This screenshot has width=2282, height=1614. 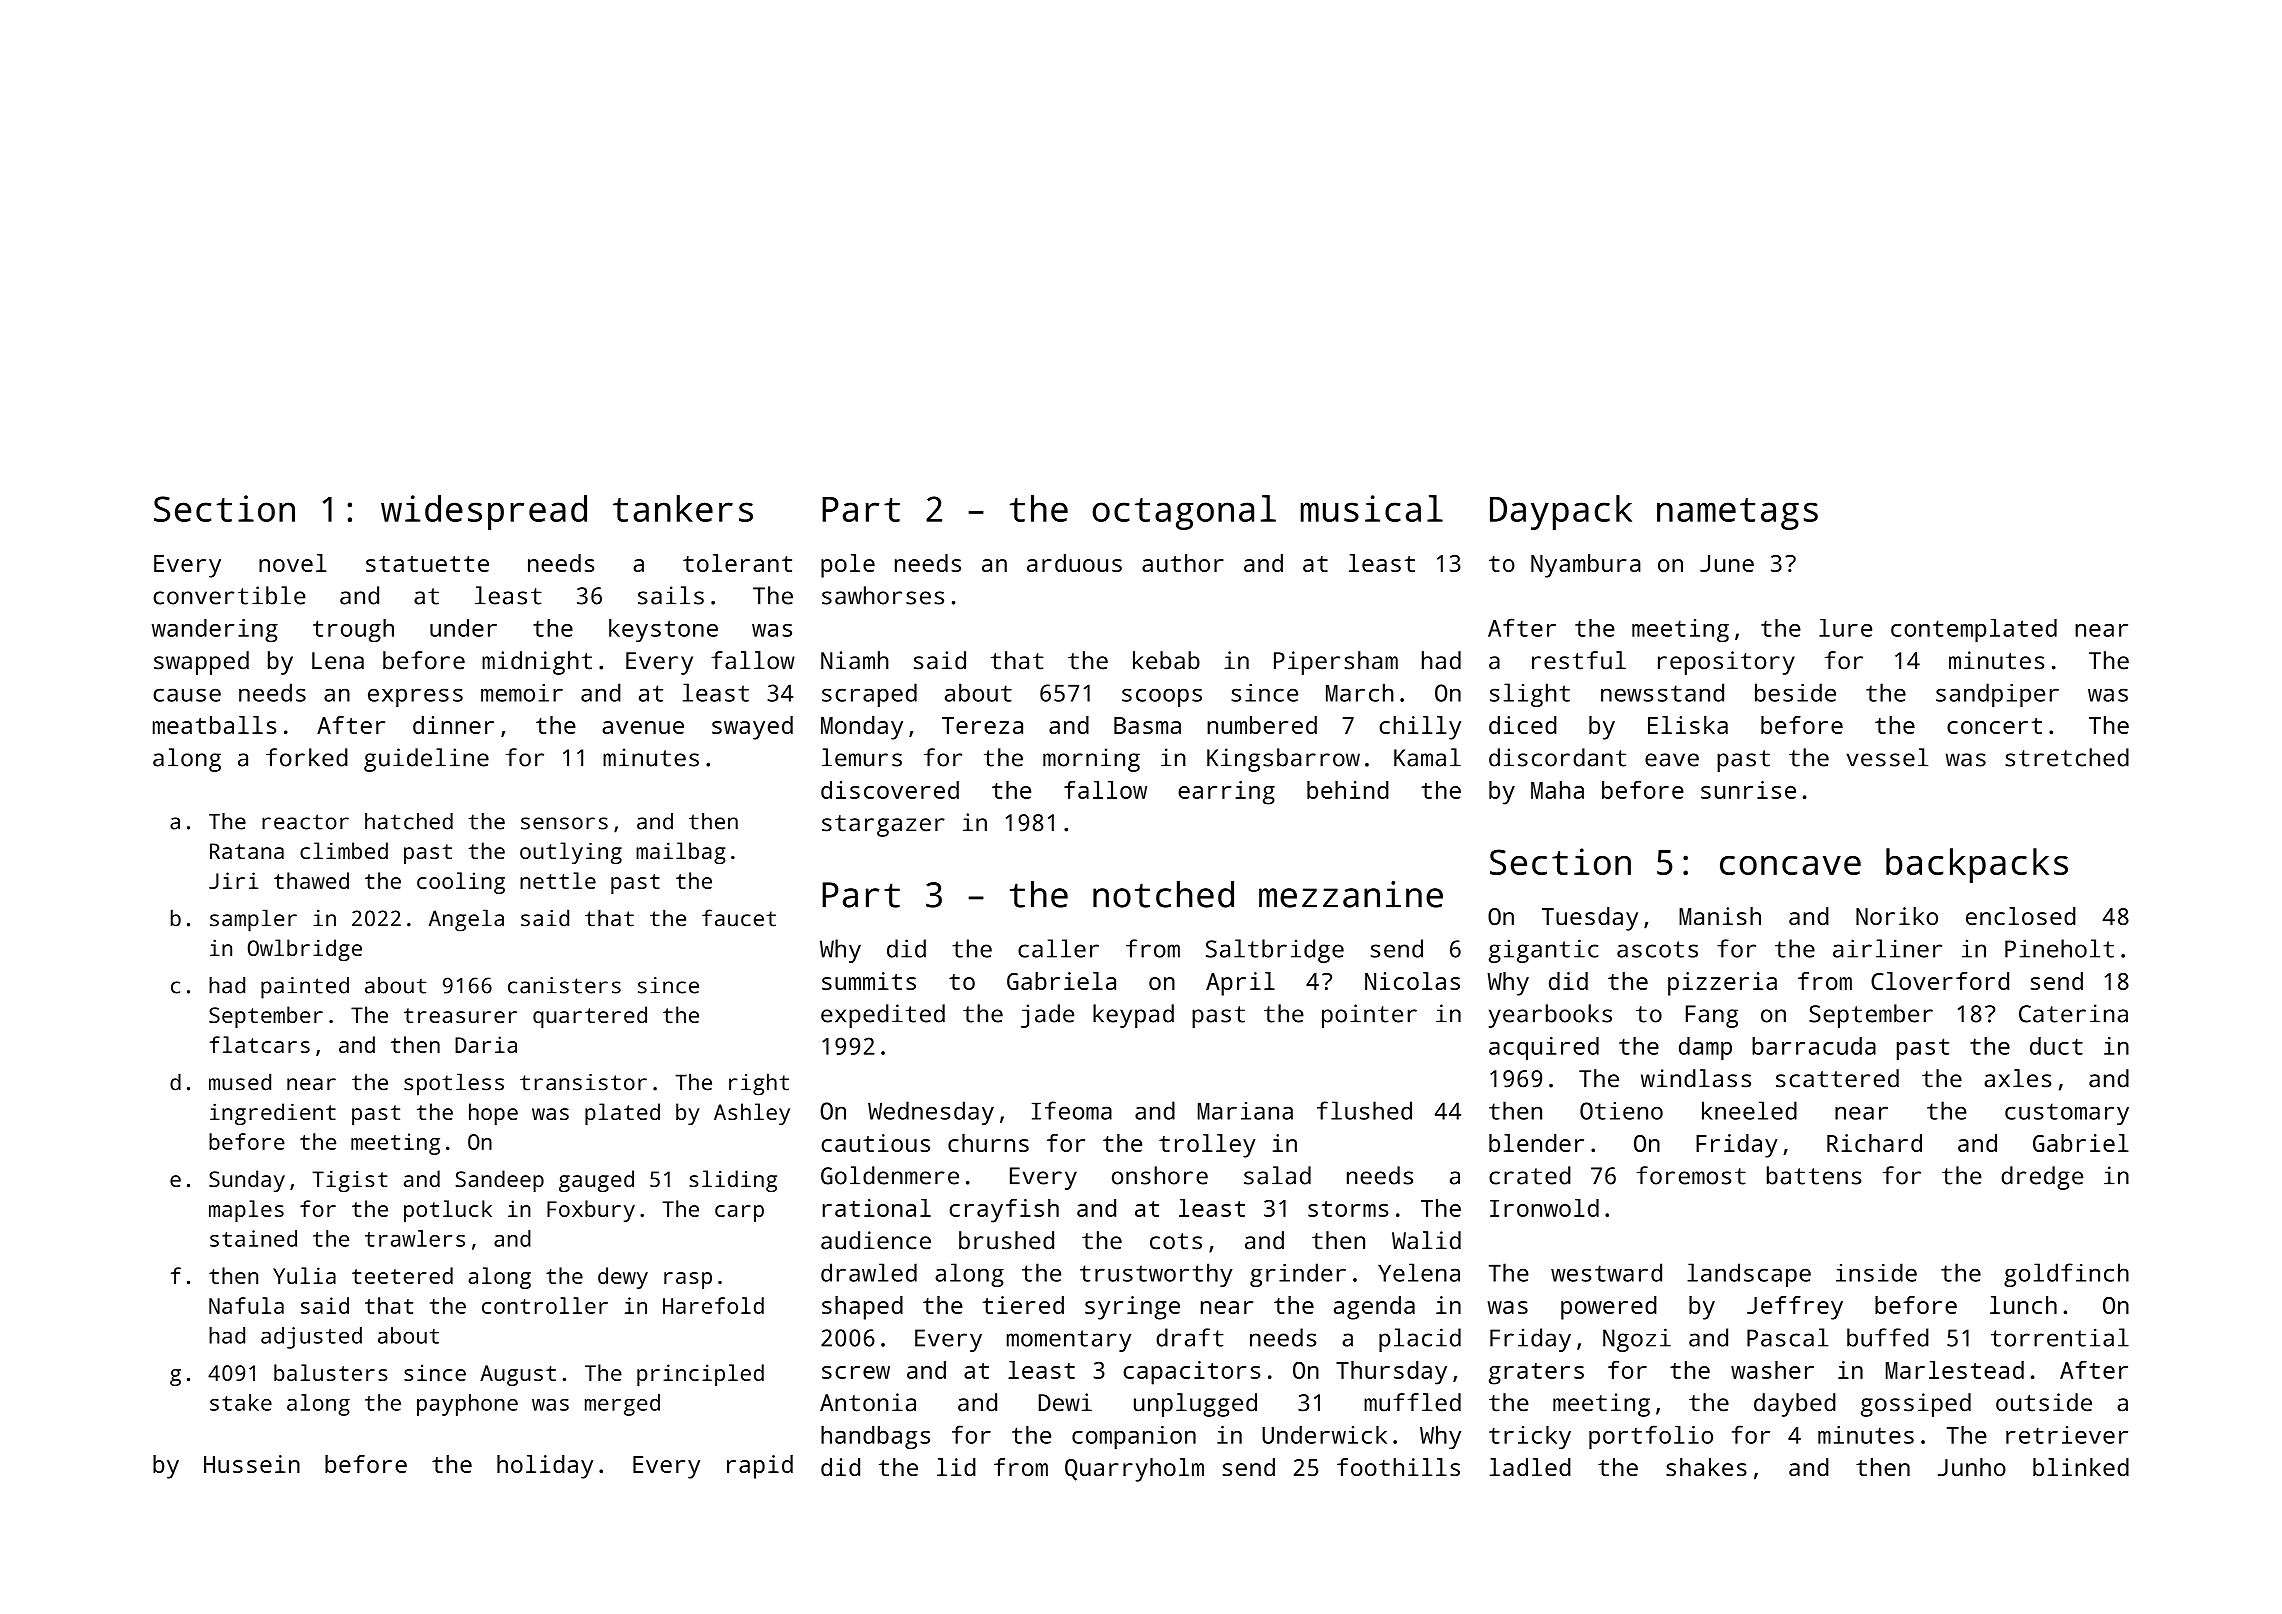 What do you see at coordinates (890, 1175) in the screenshot?
I see `Goldenmere` at bounding box center [890, 1175].
